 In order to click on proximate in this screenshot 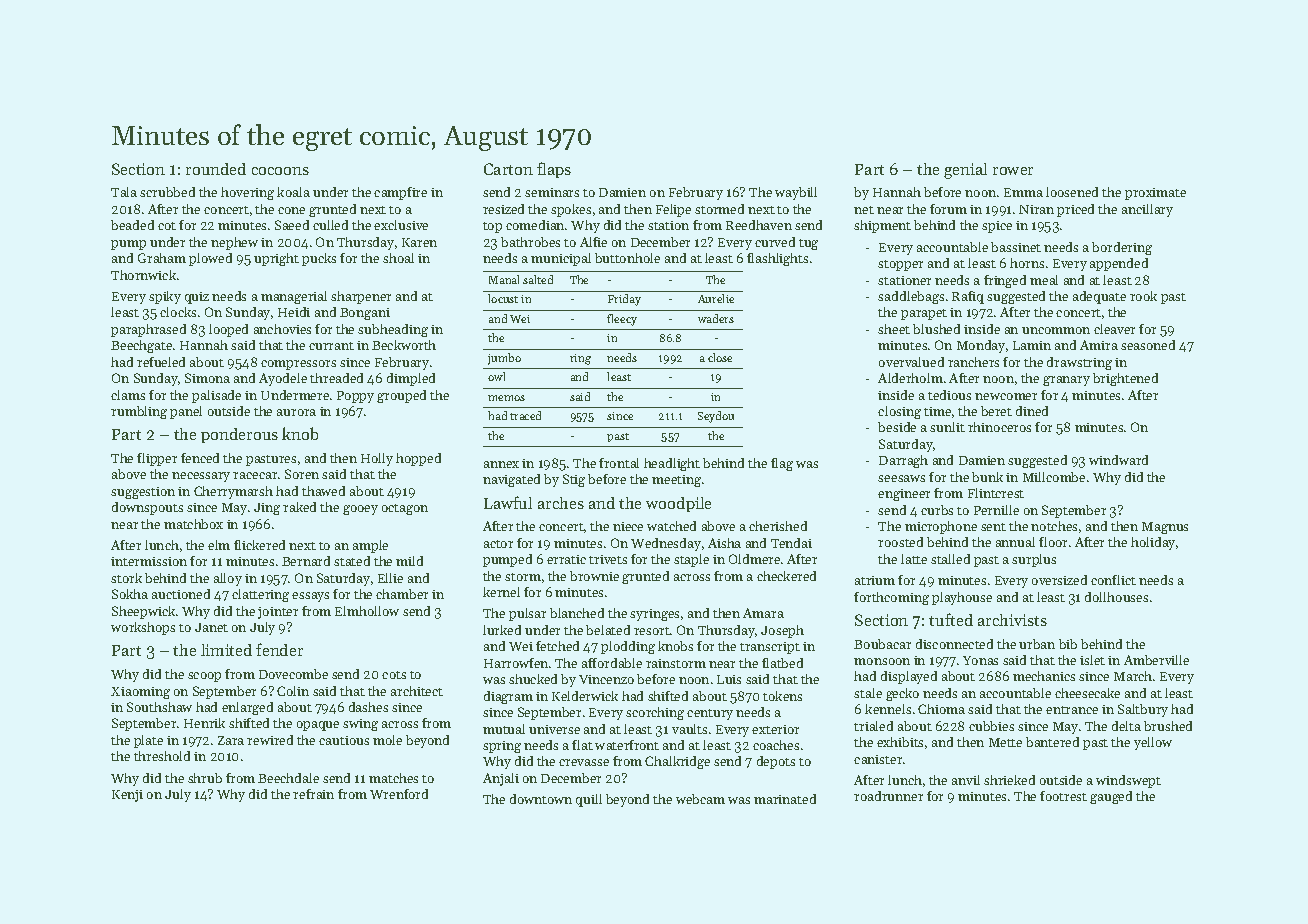, I will do `click(1155, 194)`.
